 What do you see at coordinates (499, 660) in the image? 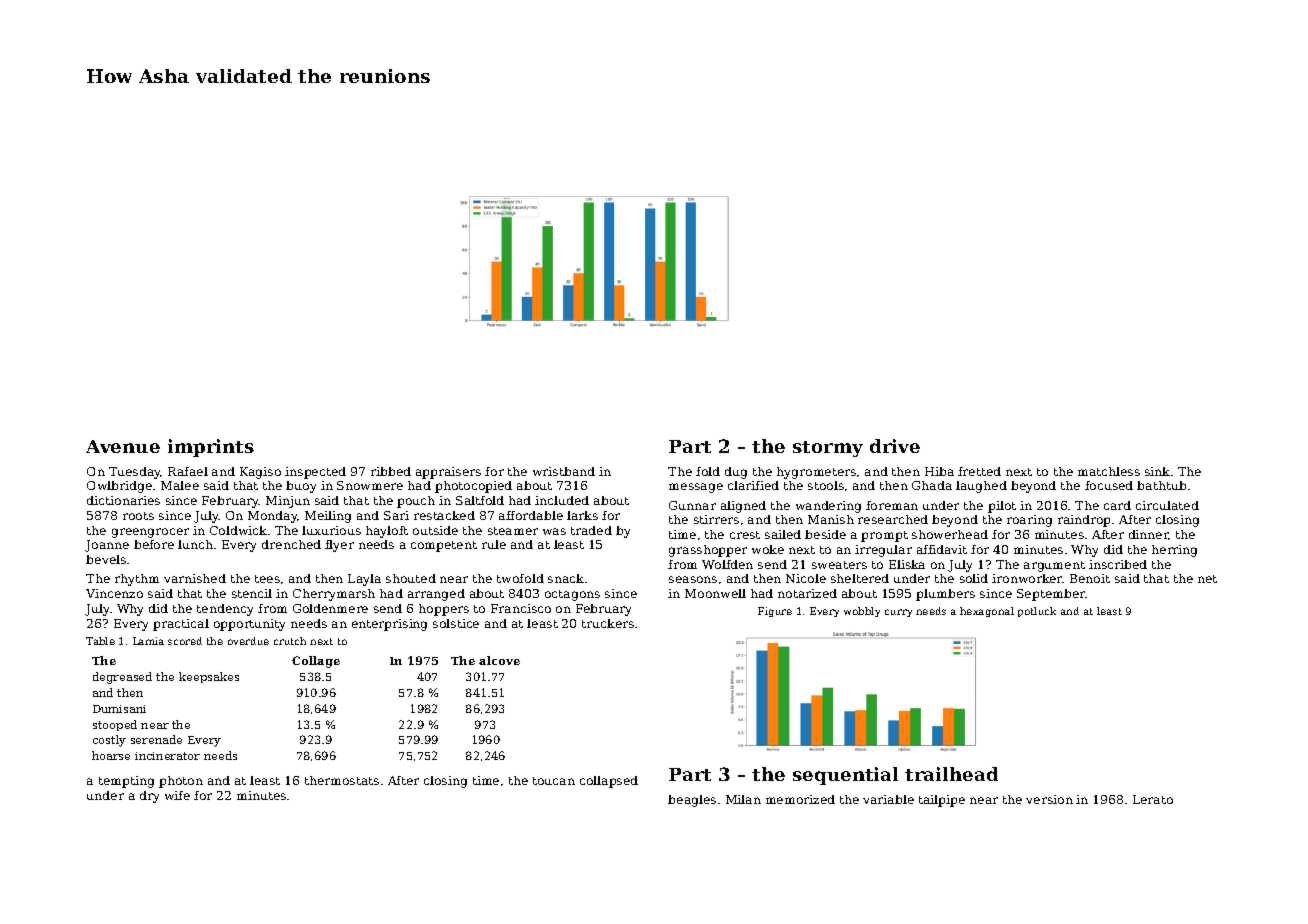
I see `alcove` at bounding box center [499, 660].
